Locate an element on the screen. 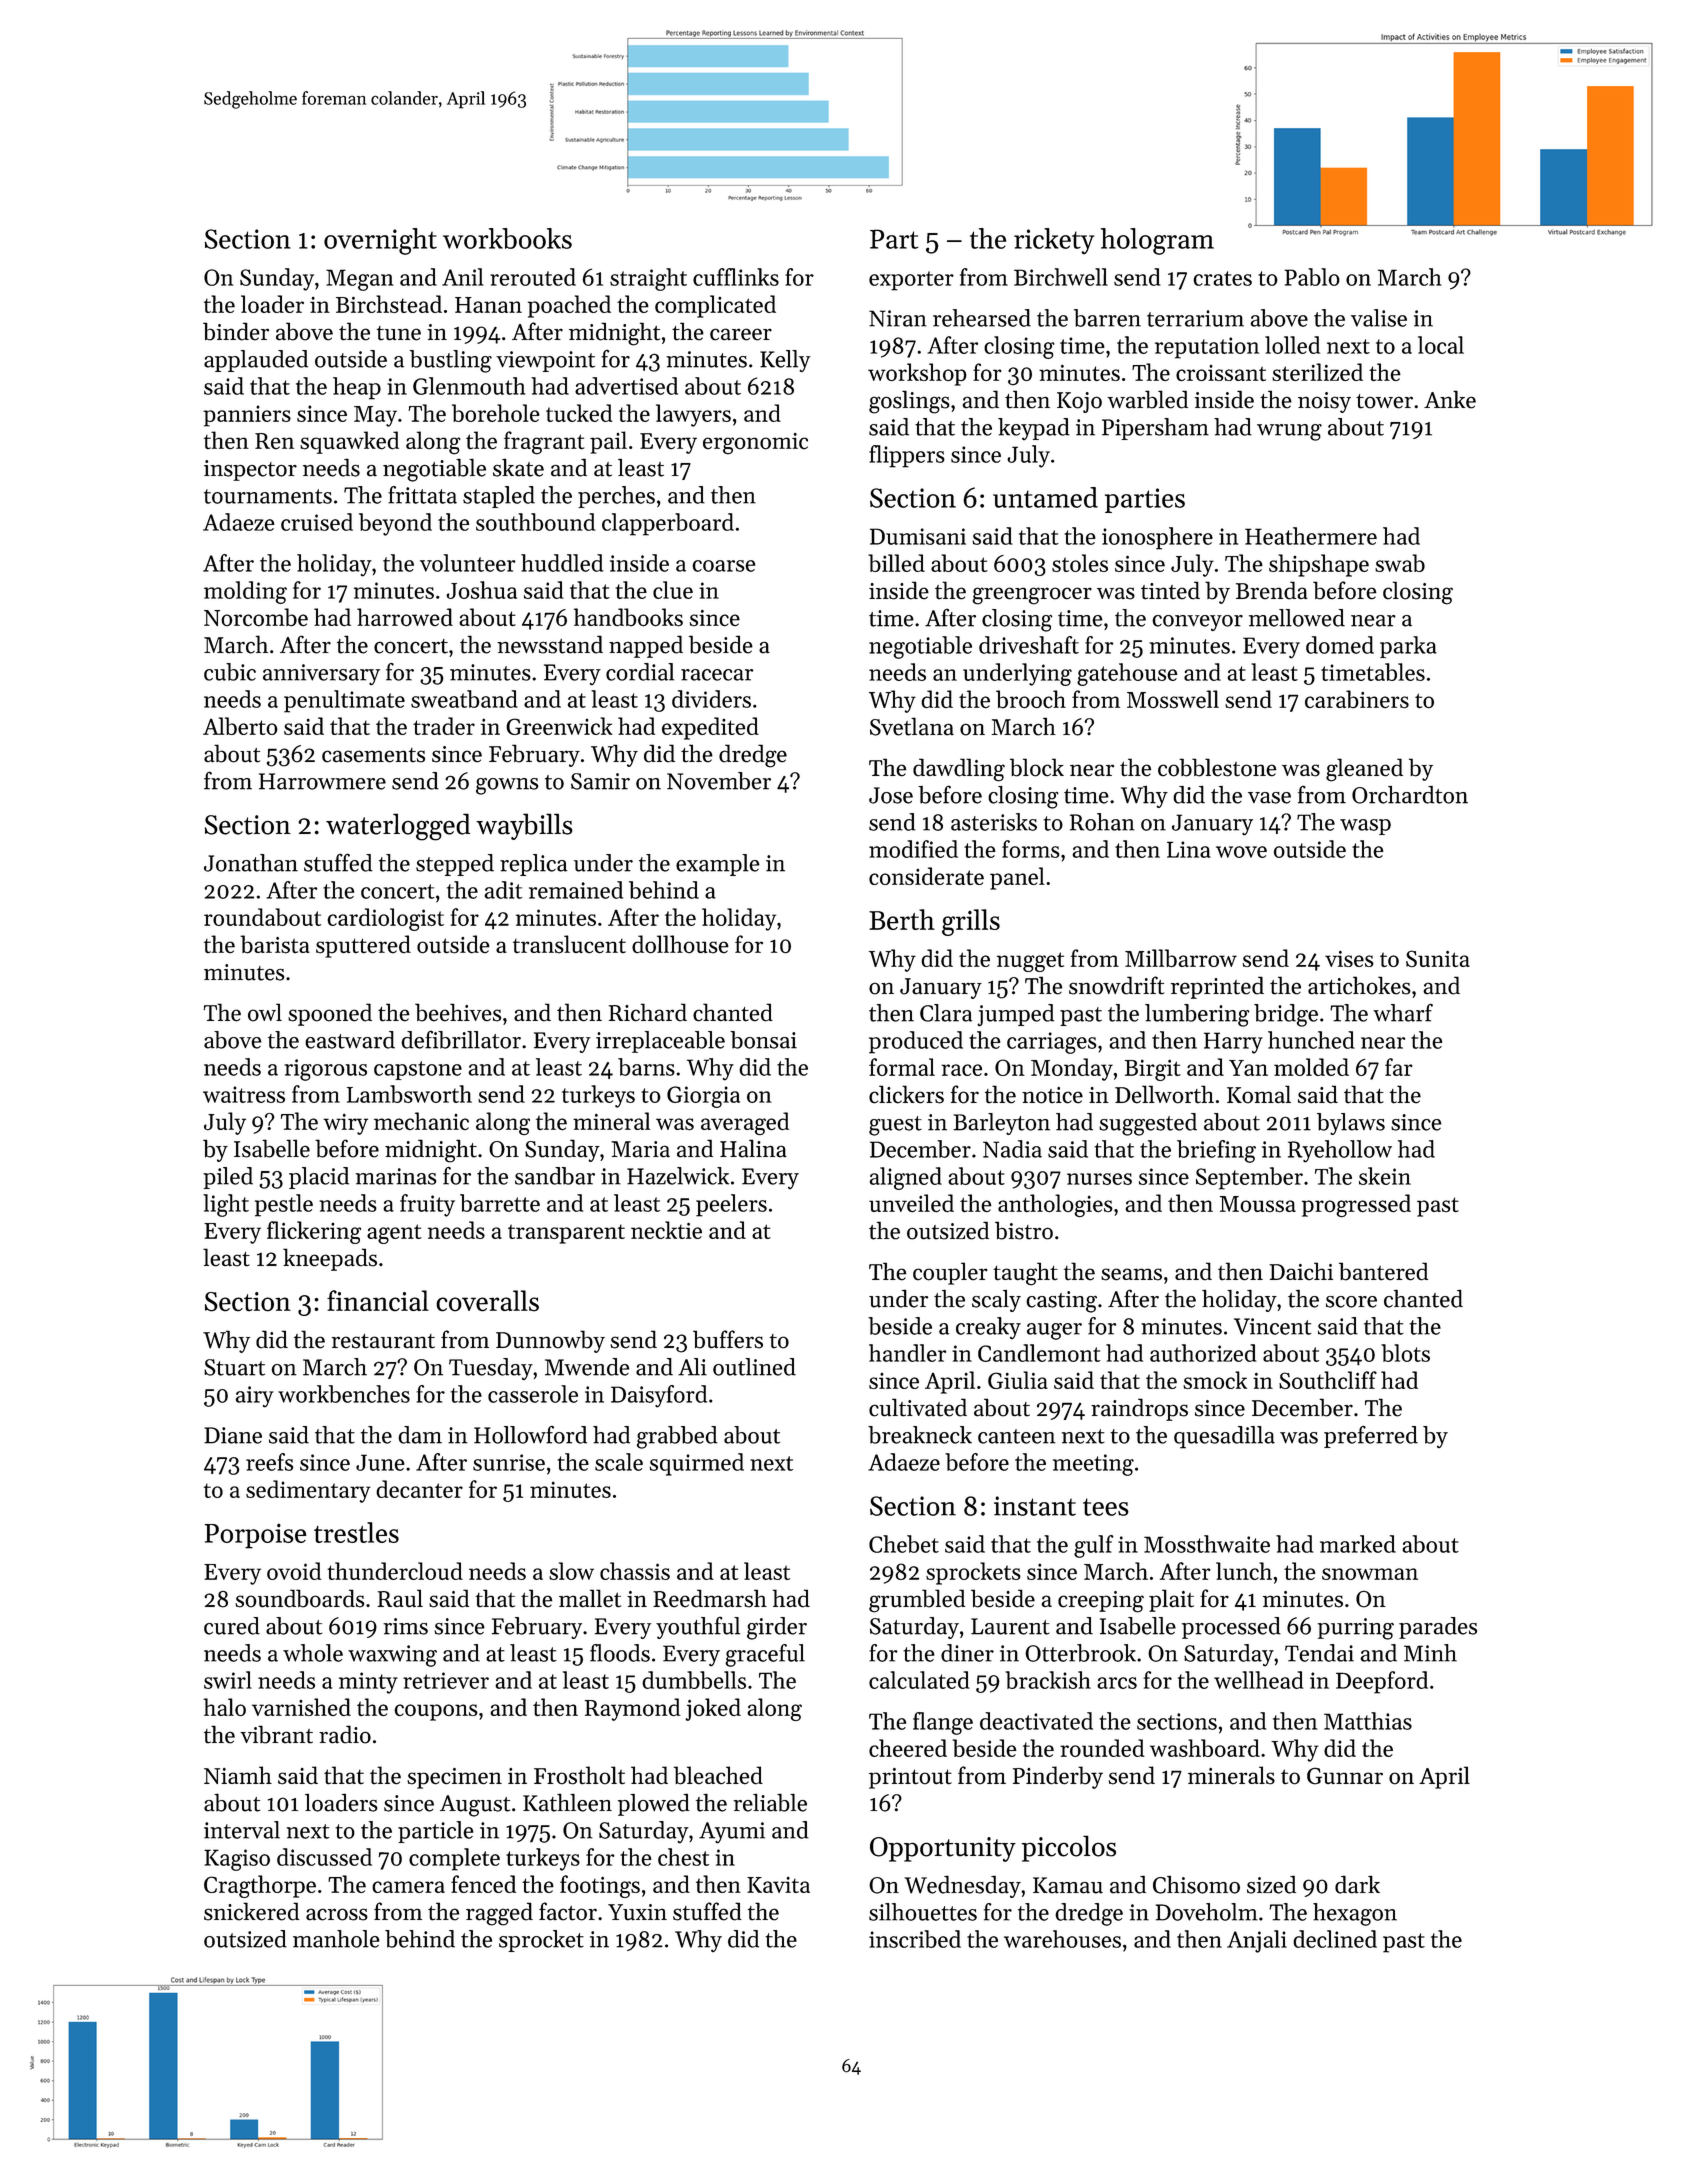  snickered is located at coordinates (252, 1911).
